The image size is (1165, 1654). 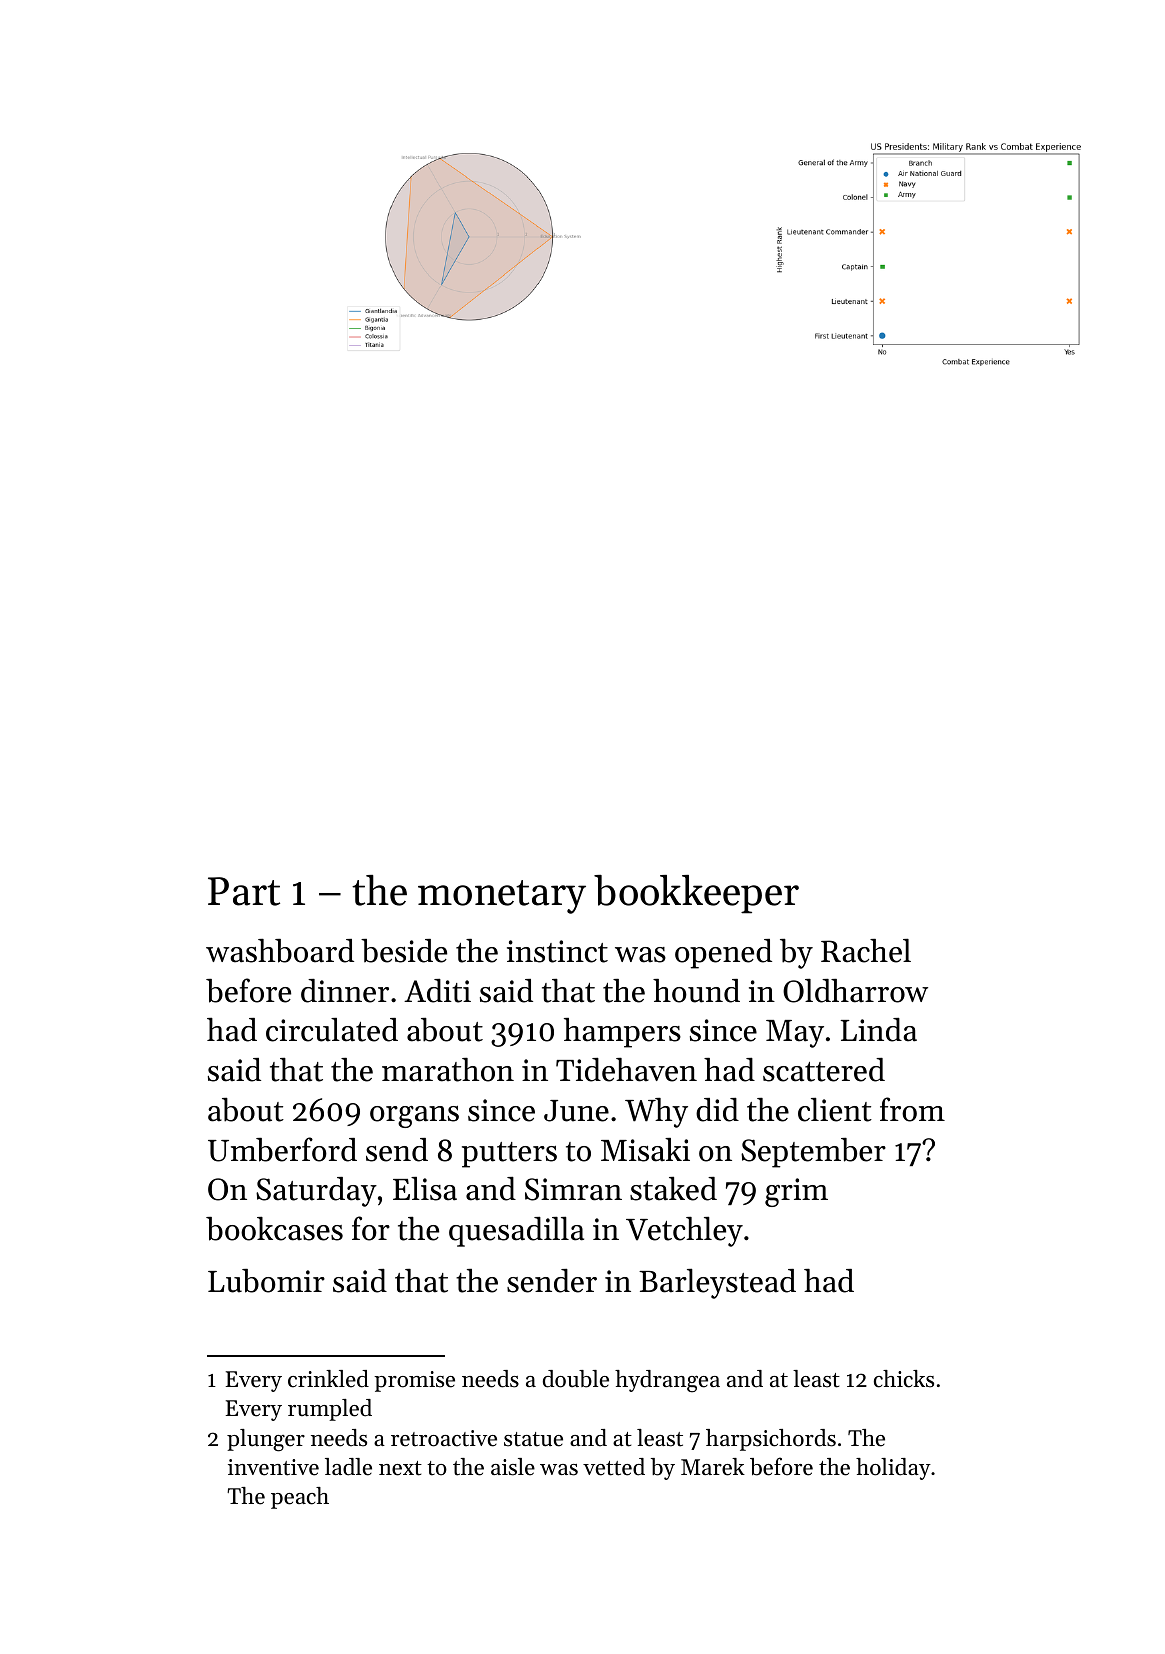 I want to click on Why, so click(x=656, y=1113).
